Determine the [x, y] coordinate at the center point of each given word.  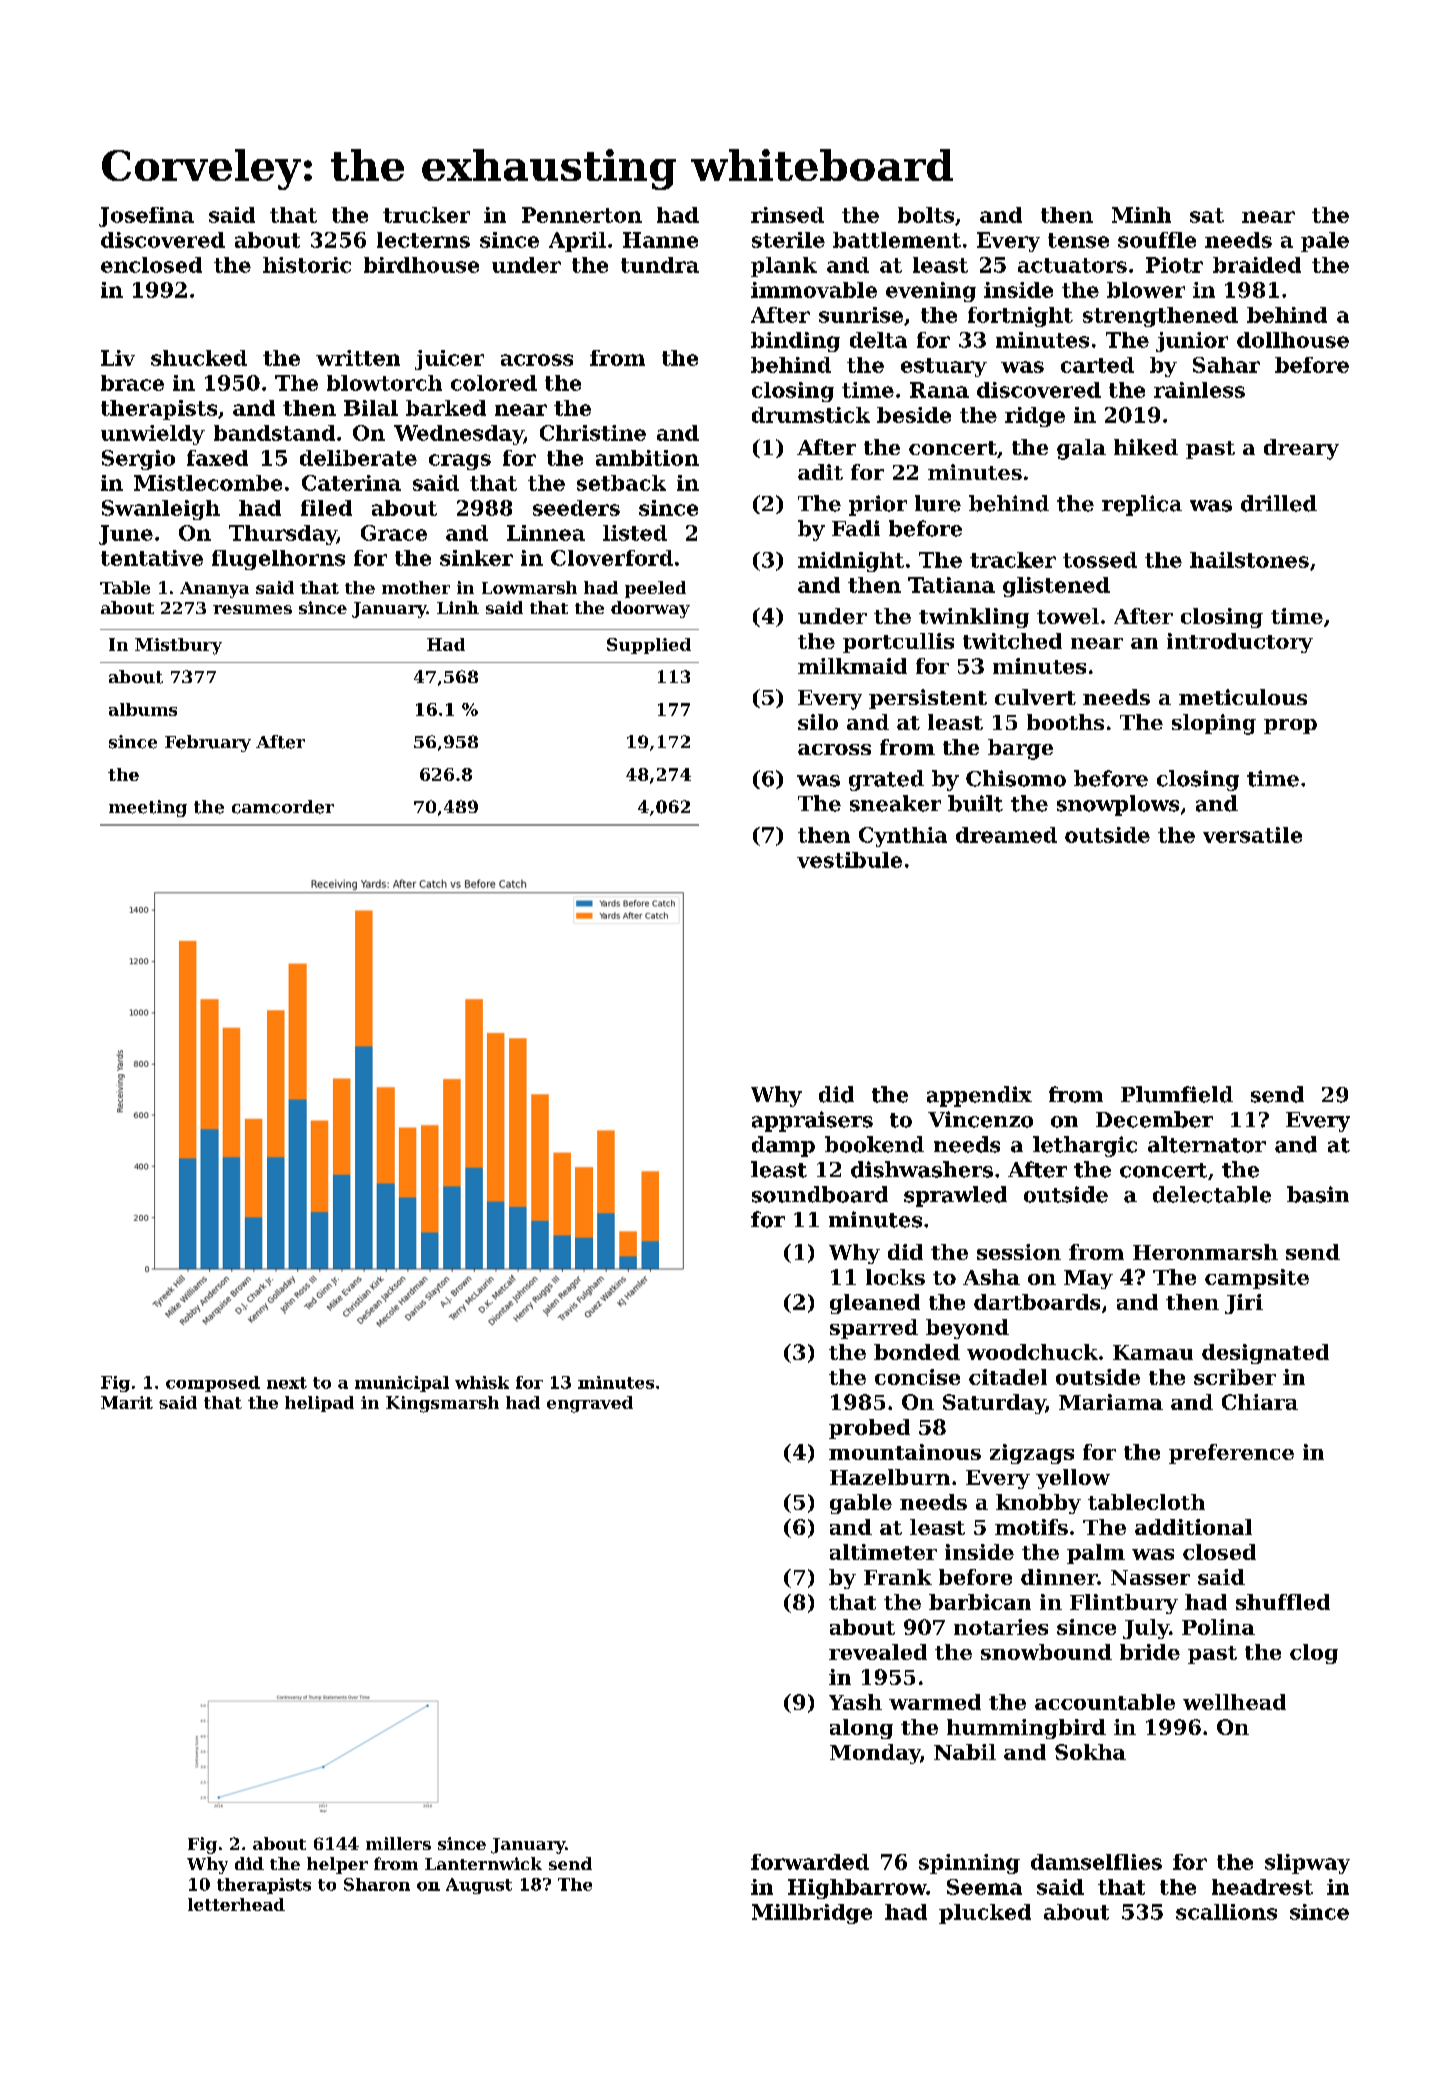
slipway [1307, 1864]
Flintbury [1124, 1604]
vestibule [849, 860]
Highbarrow [857, 1889]
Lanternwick [483, 1863]
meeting [148, 808]
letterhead [236, 1904]
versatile [1252, 835]
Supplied [649, 646]
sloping [1214, 724]
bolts [926, 215]
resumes [252, 609]
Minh [1141, 215]
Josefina [146, 217]
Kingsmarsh [442, 1404]
